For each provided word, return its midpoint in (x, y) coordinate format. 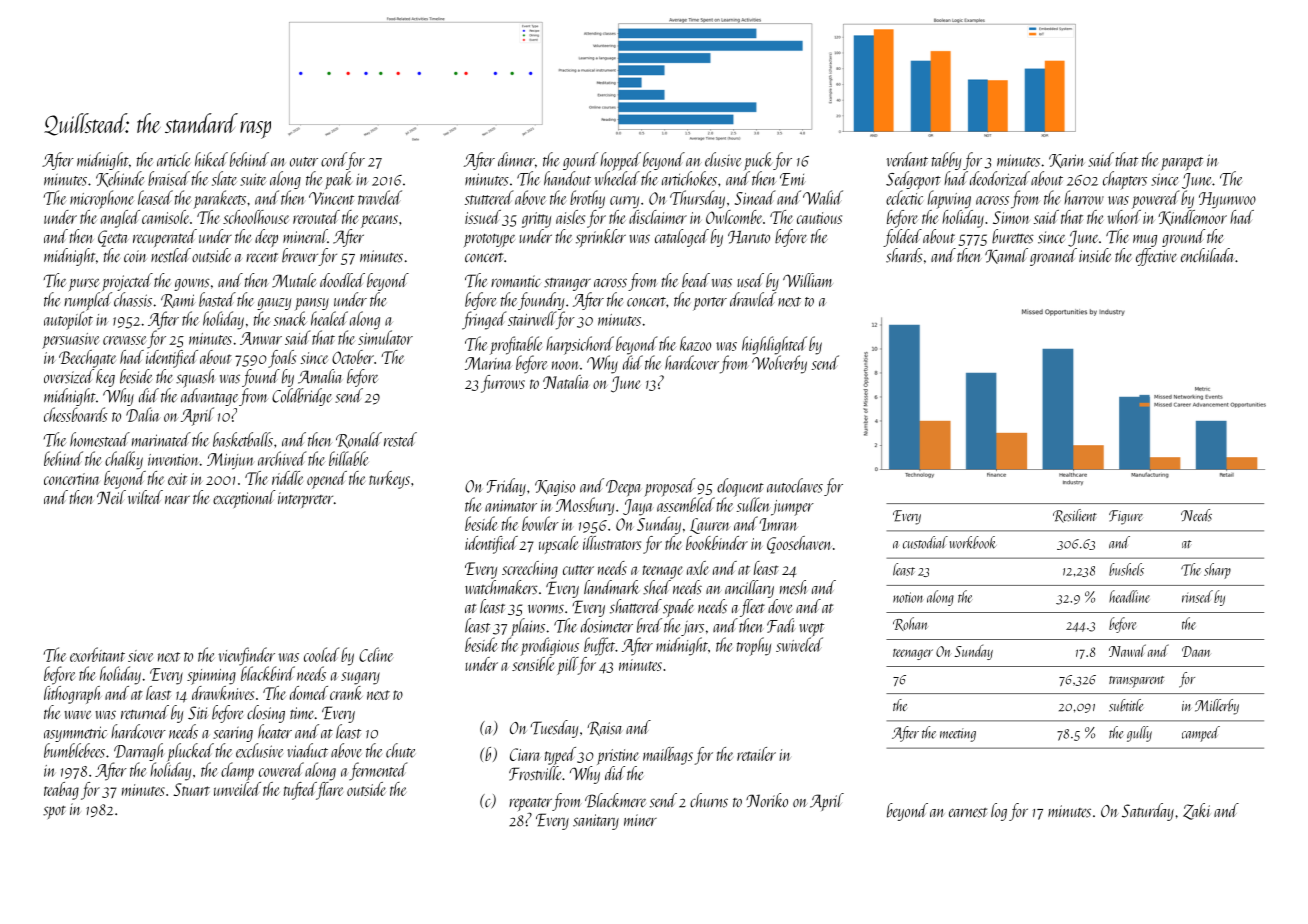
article (173, 159)
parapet (1182, 163)
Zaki (1196, 811)
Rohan (910, 624)
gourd (580, 161)
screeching (530, 570)
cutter (578, 570)
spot (54, 812)
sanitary (596, 822)
